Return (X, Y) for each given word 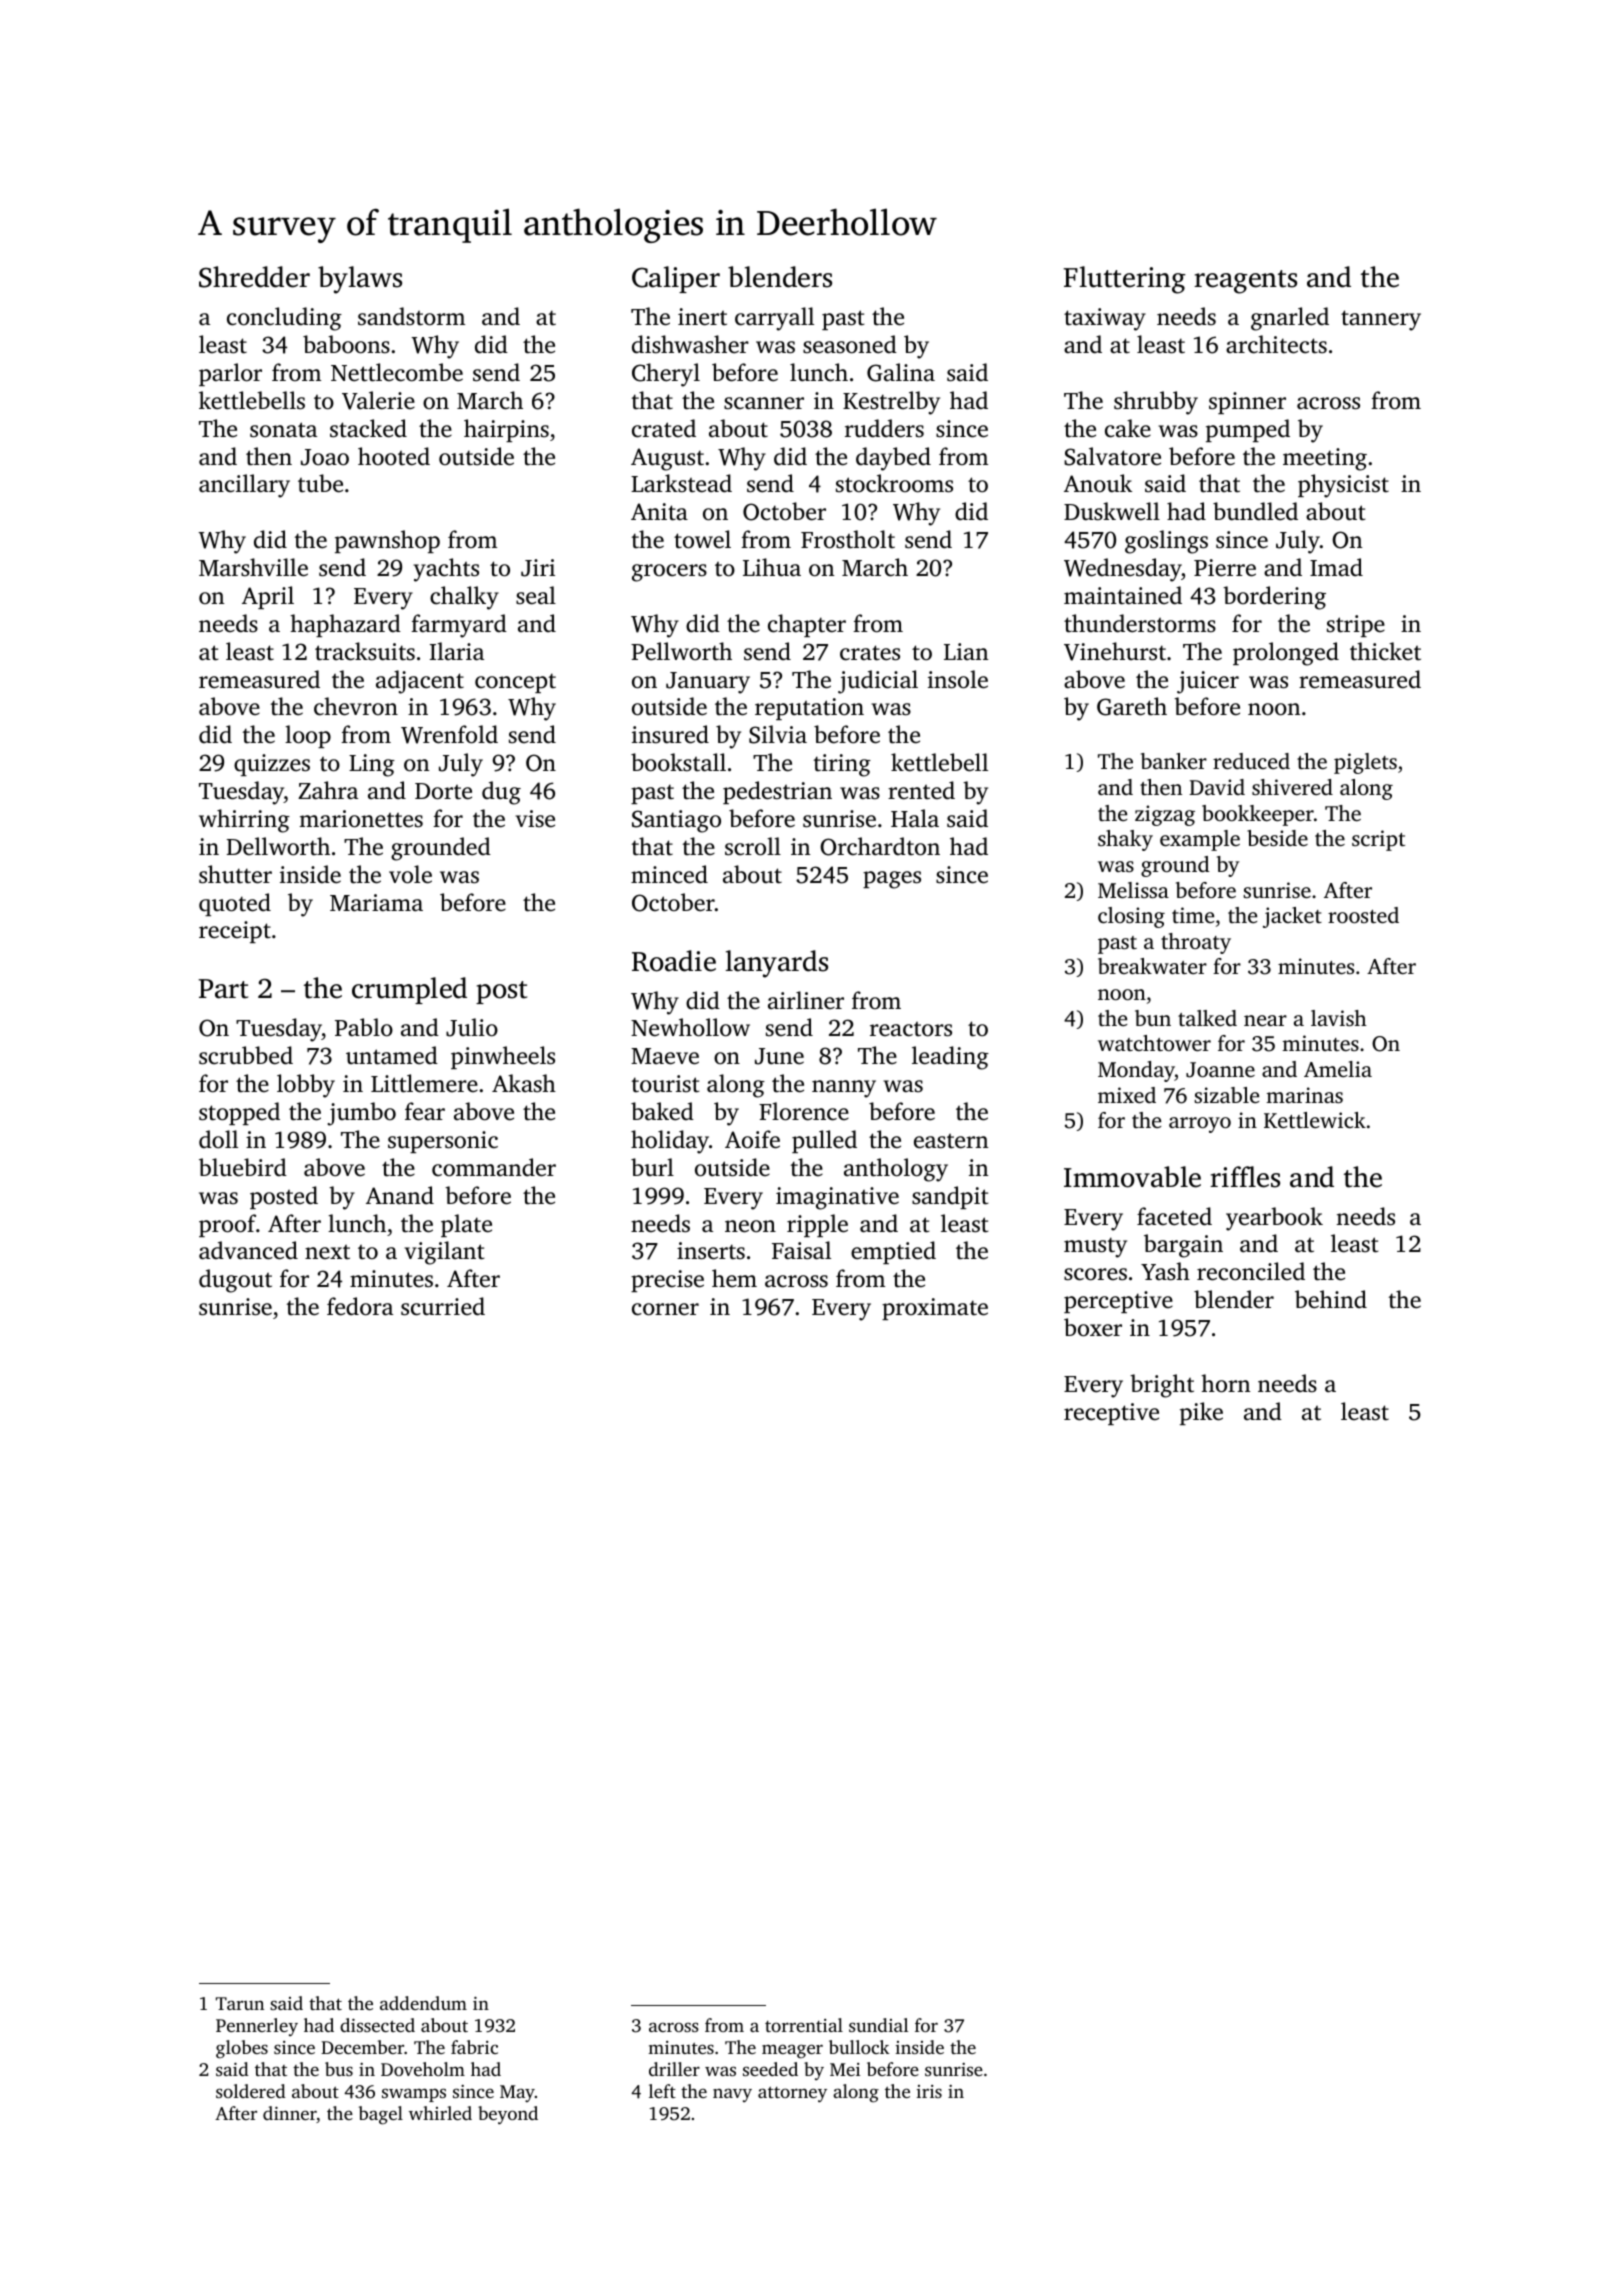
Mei (845, 2069)
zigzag (1165, 815)
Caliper (676, 279)
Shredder (254, 277)
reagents (1245, 282)
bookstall (678, 762)
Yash (1165, 1271)
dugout (235, 1281)
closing (1131, 917)
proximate (935, 1309)
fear (425, 1111)
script (1378, 840)
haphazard (345, 625)
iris (929, 2091)
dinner (290, 2114)
